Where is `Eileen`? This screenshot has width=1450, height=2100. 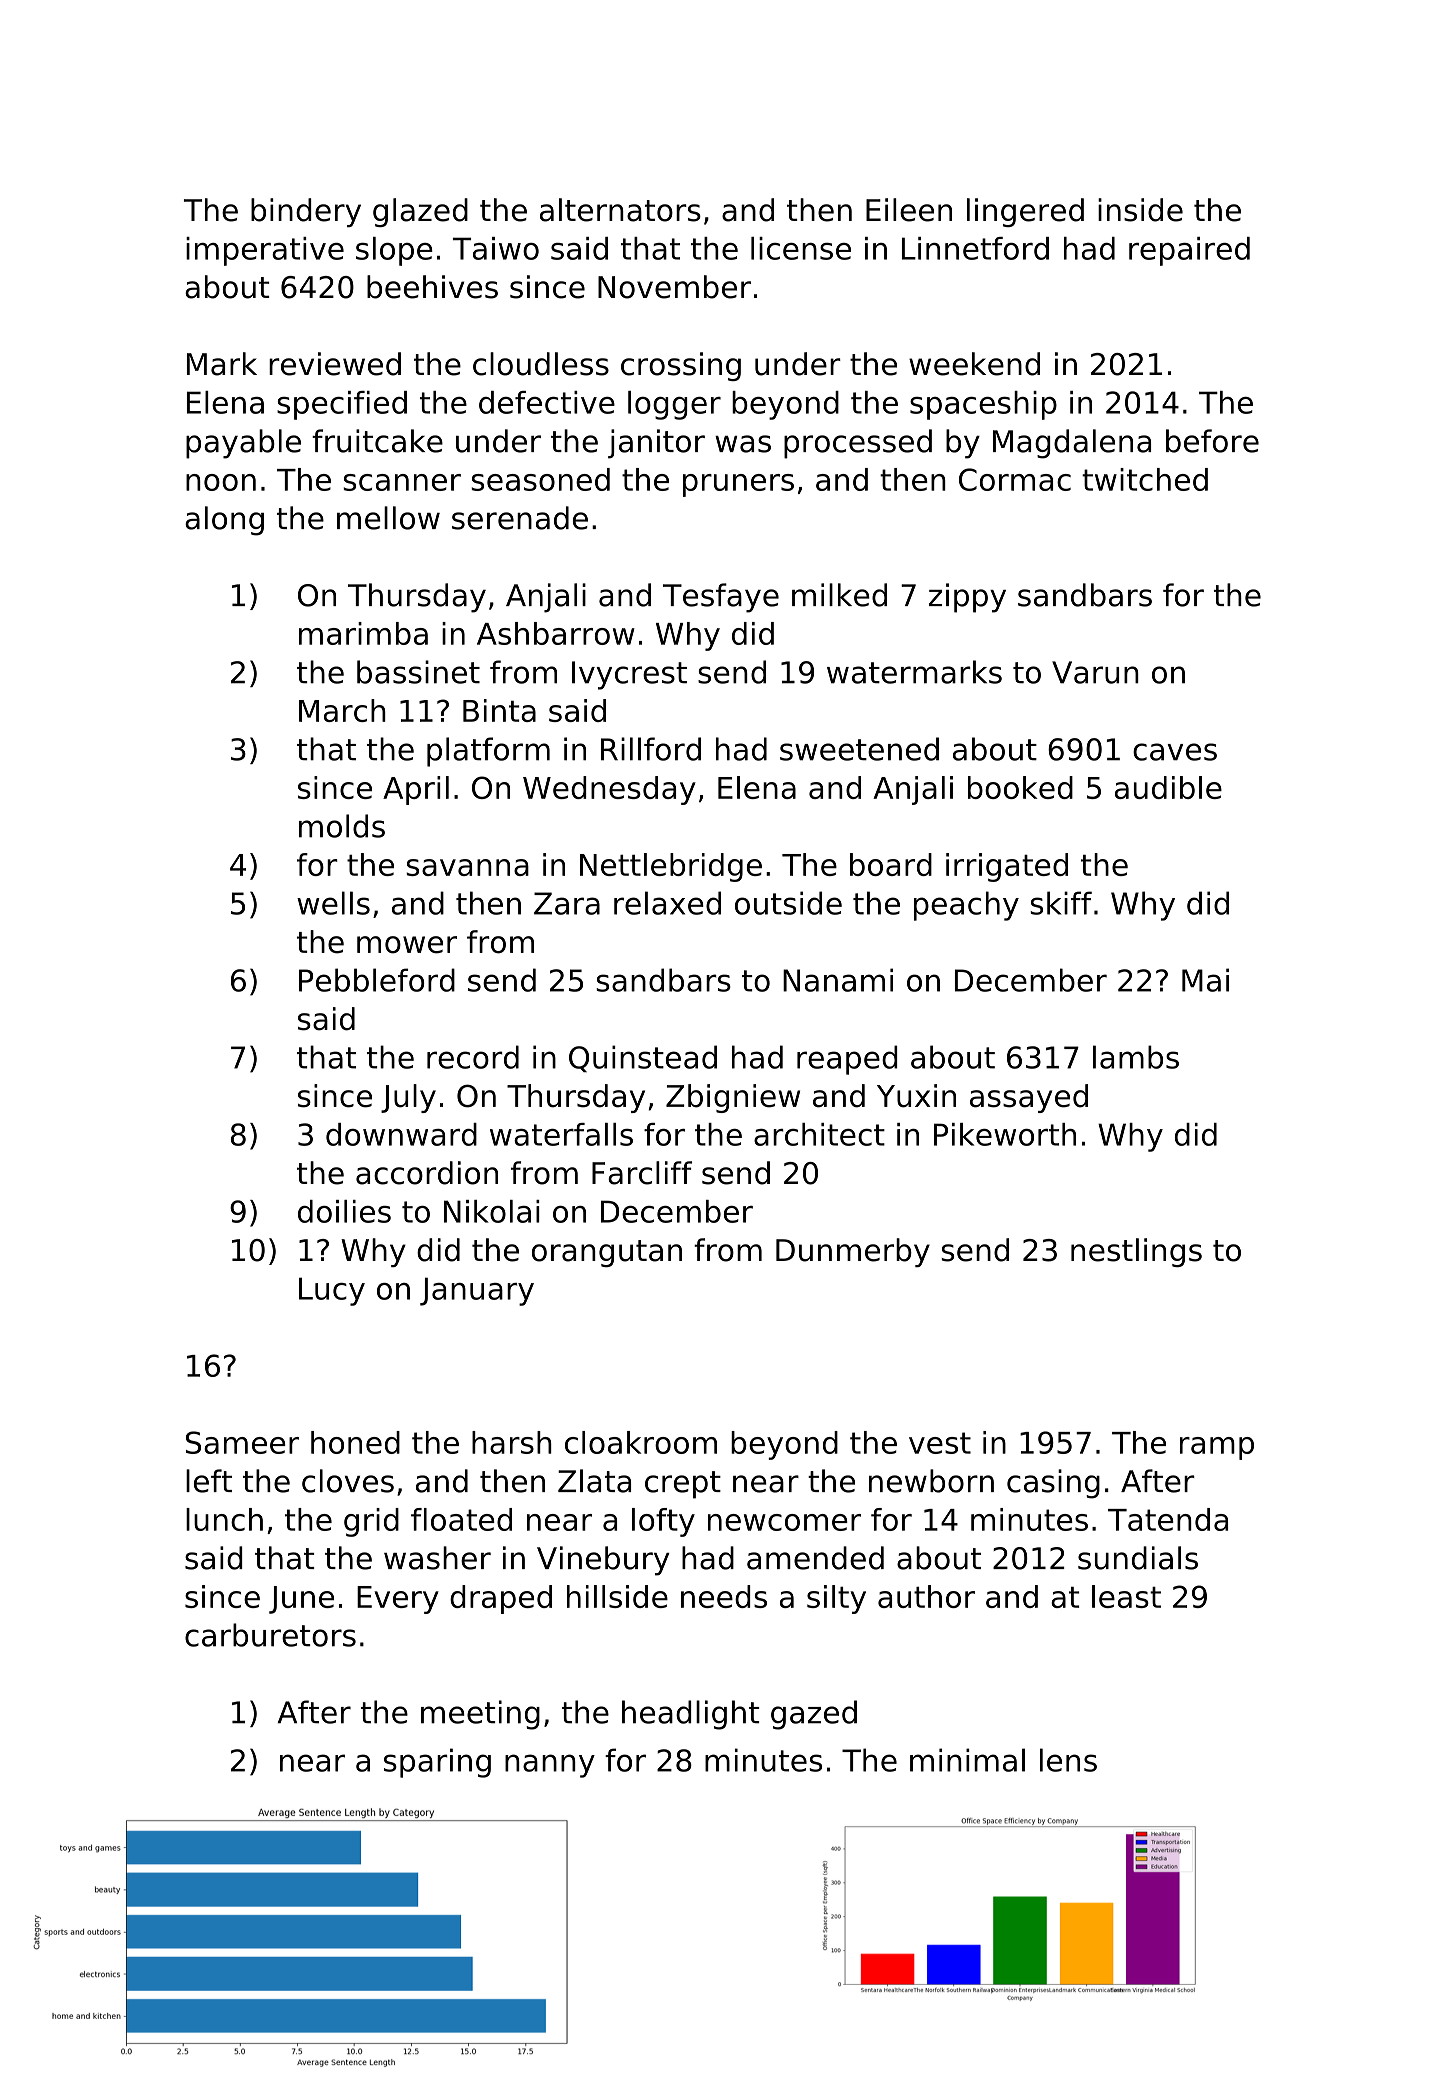
Eileen is located at coordinates (909, 210).
